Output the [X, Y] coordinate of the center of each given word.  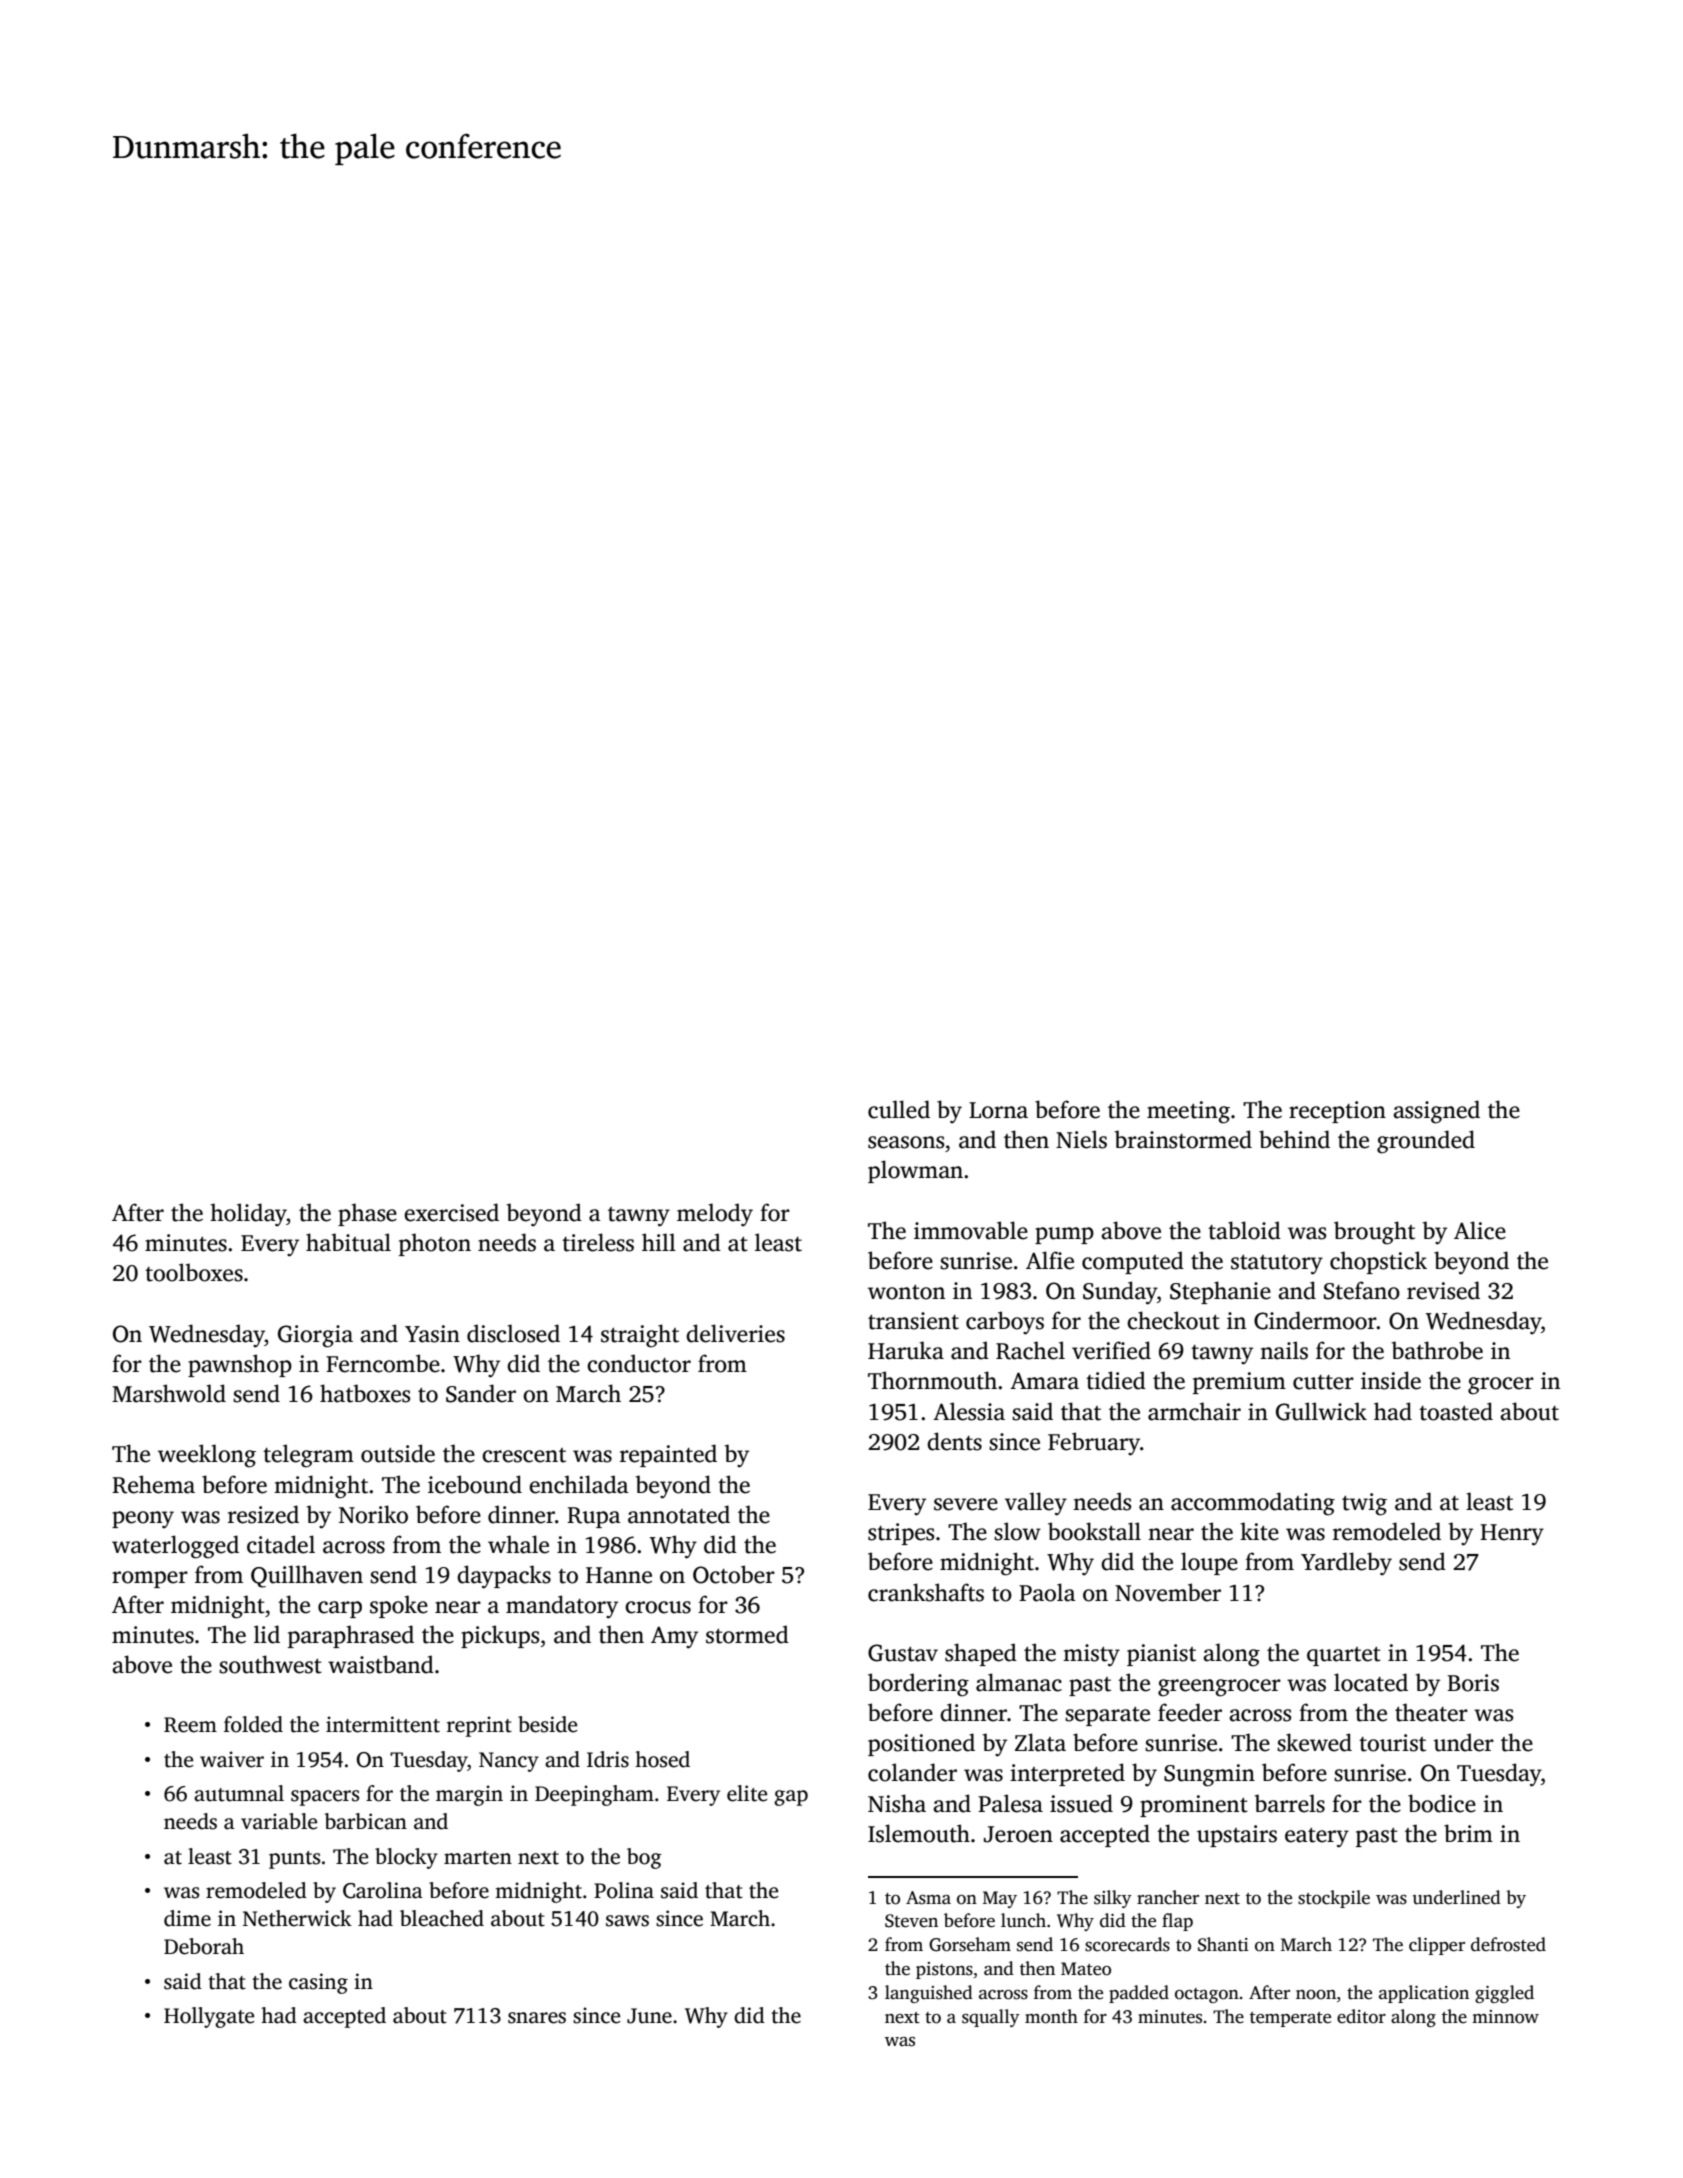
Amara [1044, 1381]
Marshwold [169, 1393]
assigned [1436, 1112]
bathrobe [1437, 1350]
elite [747, 1793]
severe [966, 1504]
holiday [248, 1214]
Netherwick [297, 1918]
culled [899, 1109]
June [649, 2016]
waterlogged [175, 1547]
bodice [1442, 1803]
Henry [1512, 1535]
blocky [406, 1858]
